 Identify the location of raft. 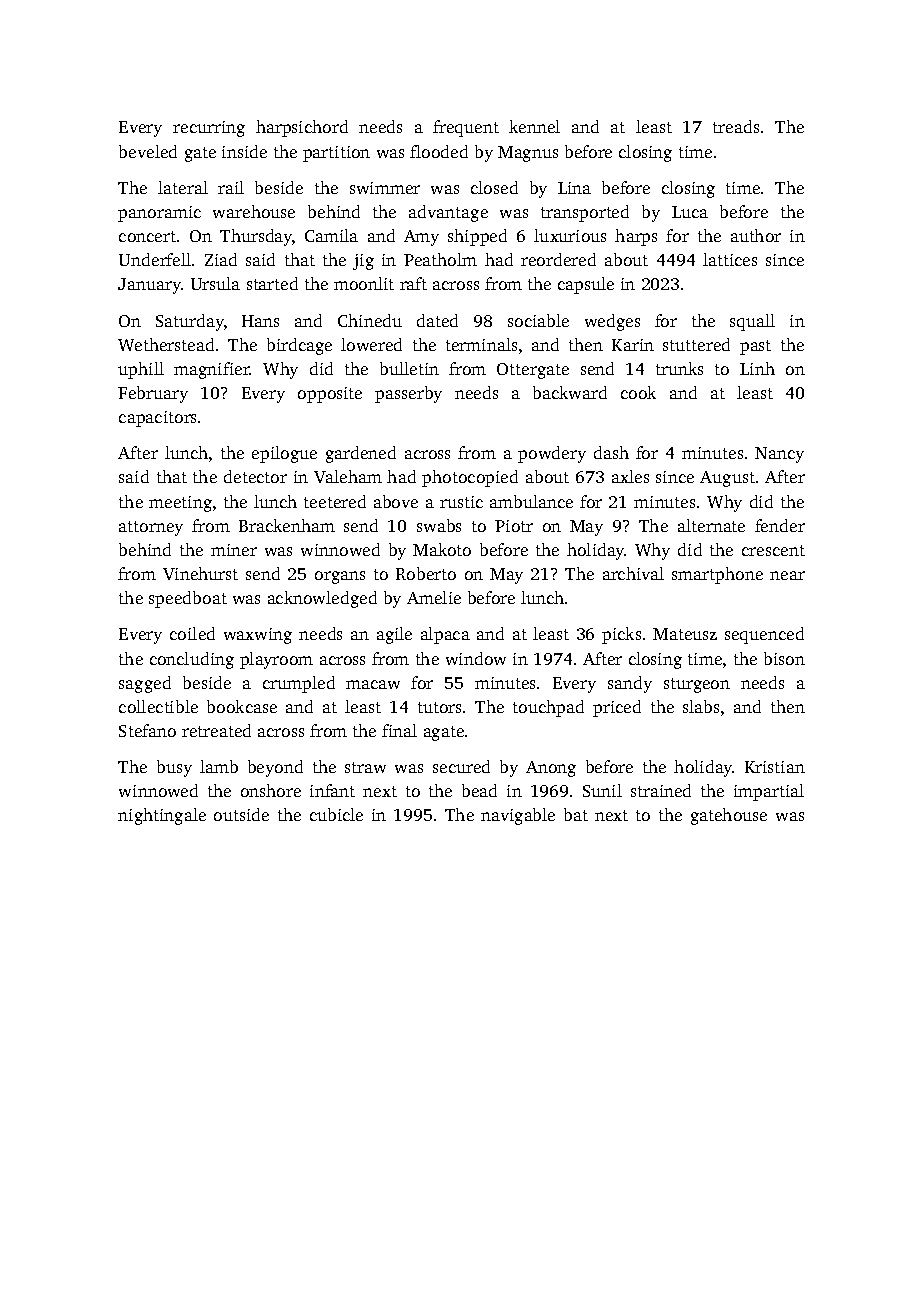
(413, 283).
